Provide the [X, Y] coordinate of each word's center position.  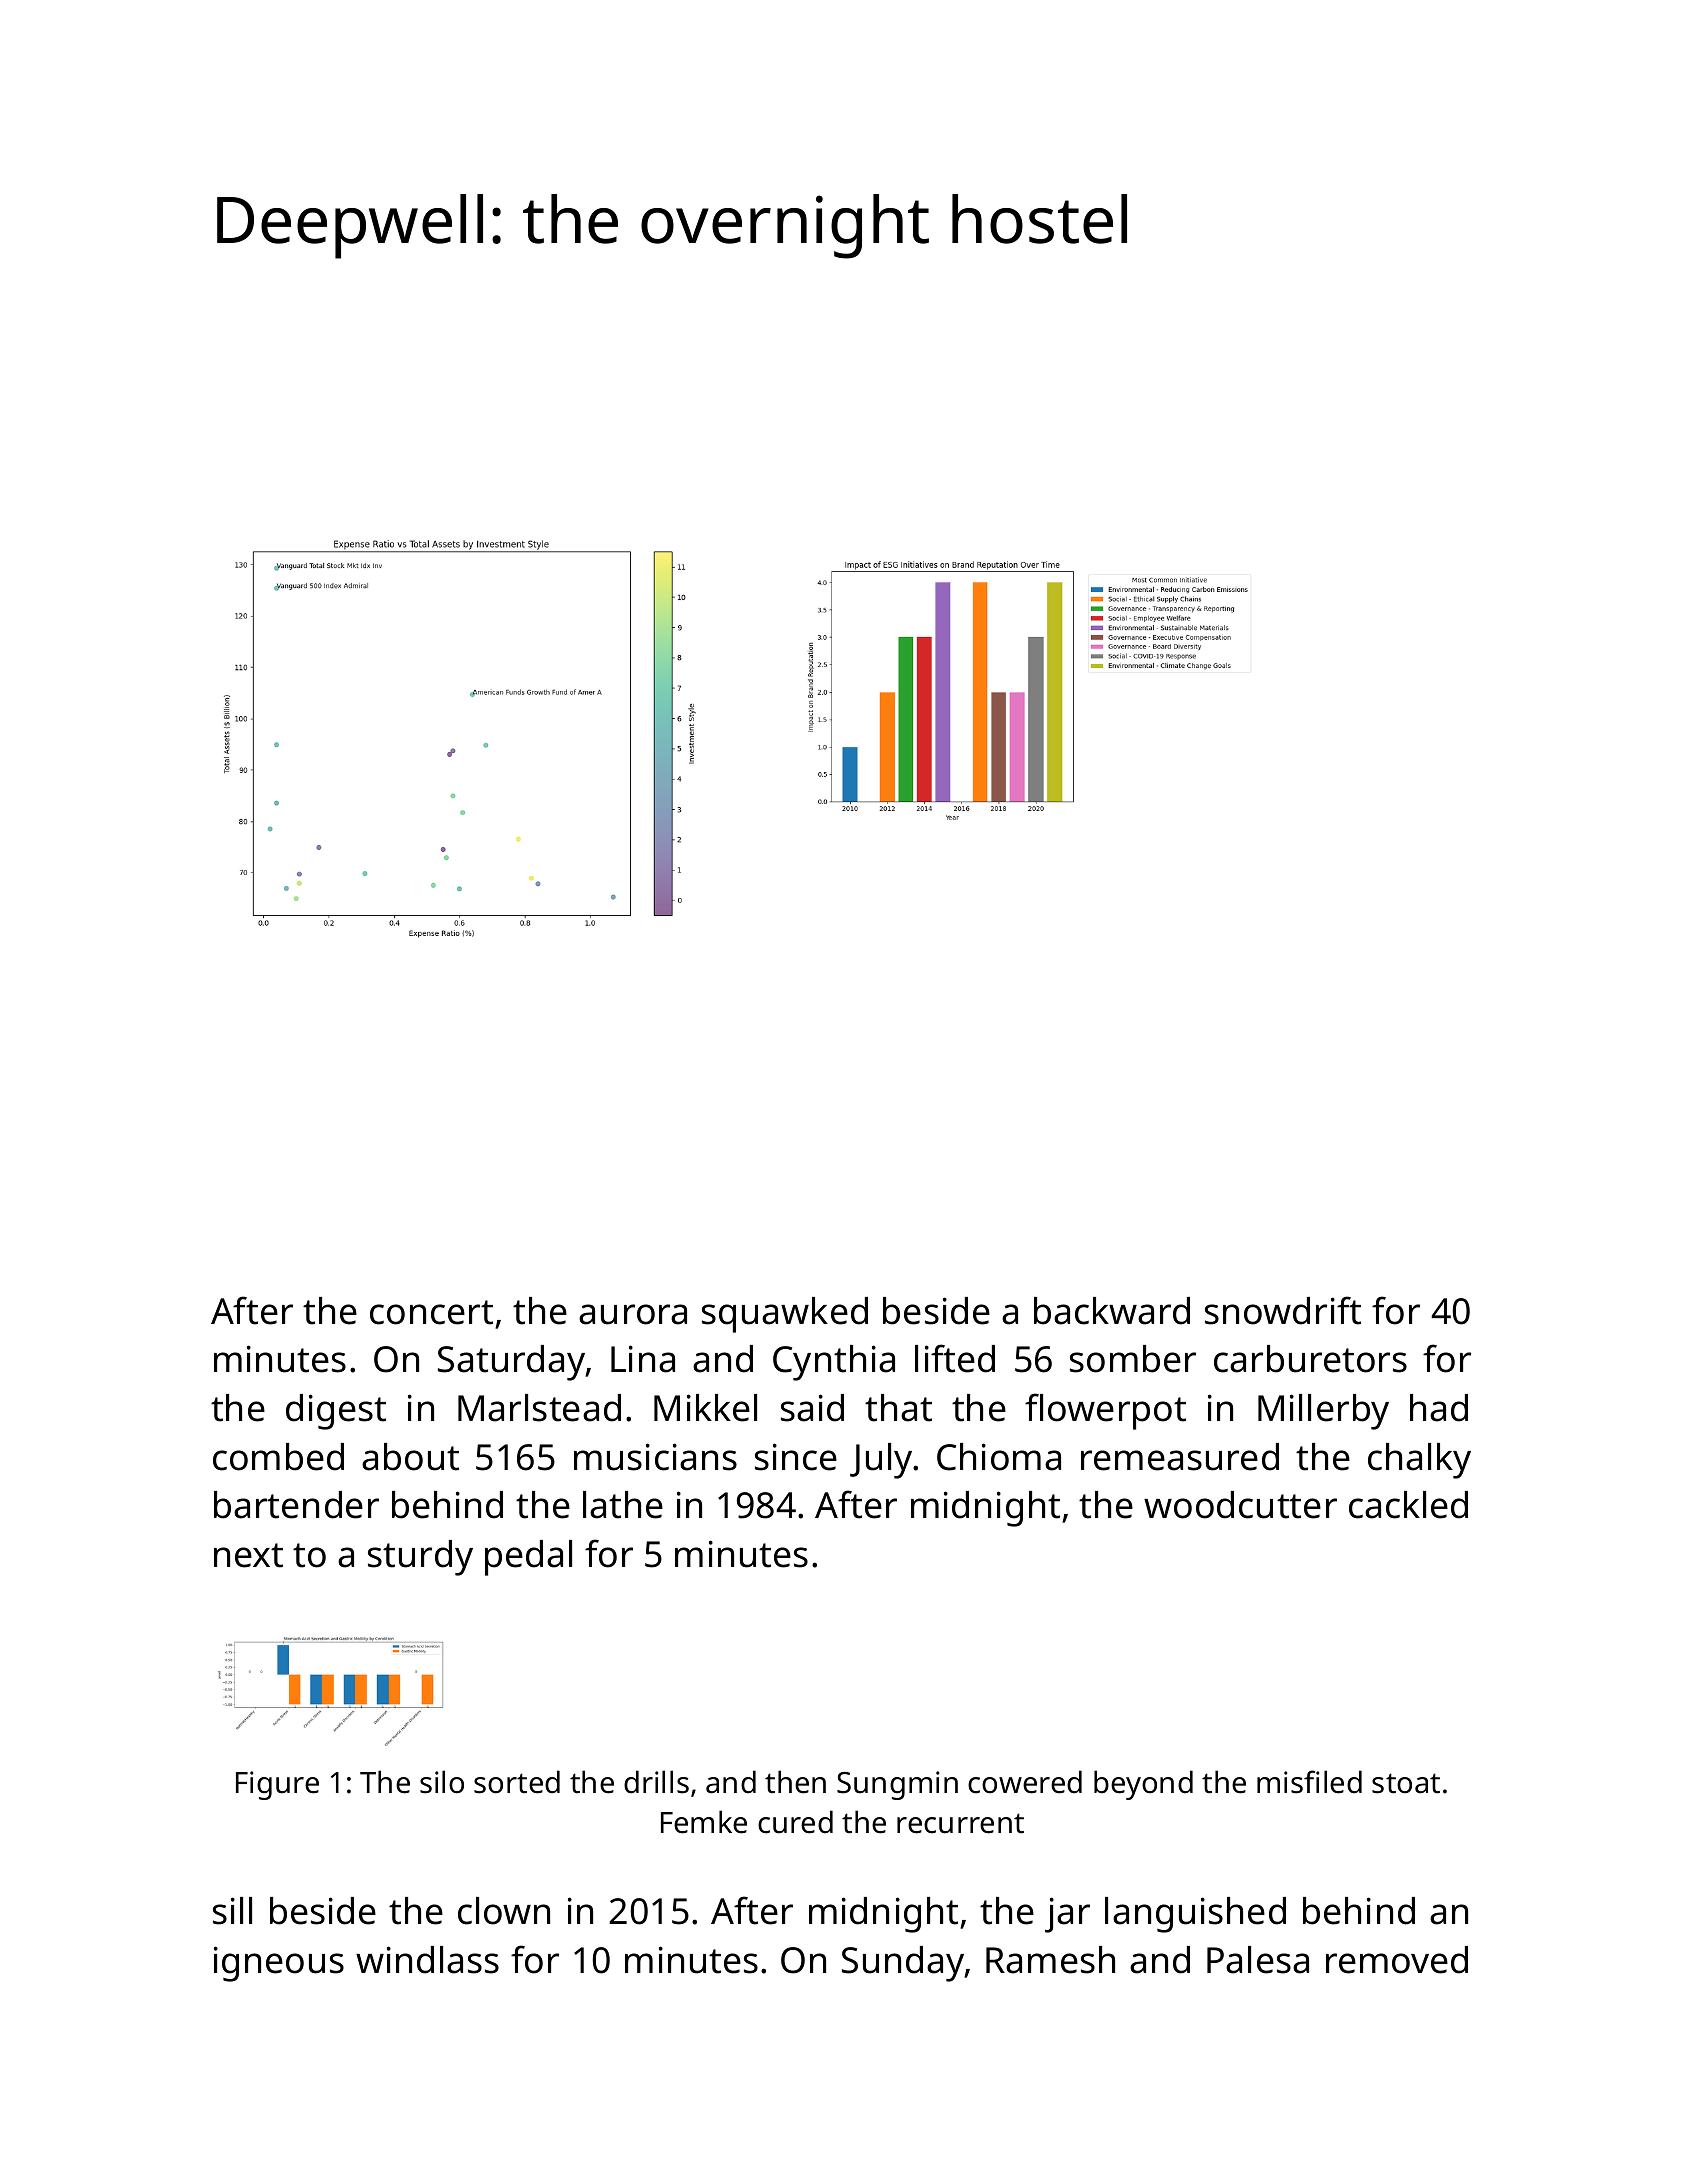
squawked [785, 1315]
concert [431, 1312]
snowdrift [1283, 1310]
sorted [517, 1782]
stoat [1406, 1783]
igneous [279, 1964]
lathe [623, 1505]
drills [656, 1782]
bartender [296, 1505]
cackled [1408, 1505]
